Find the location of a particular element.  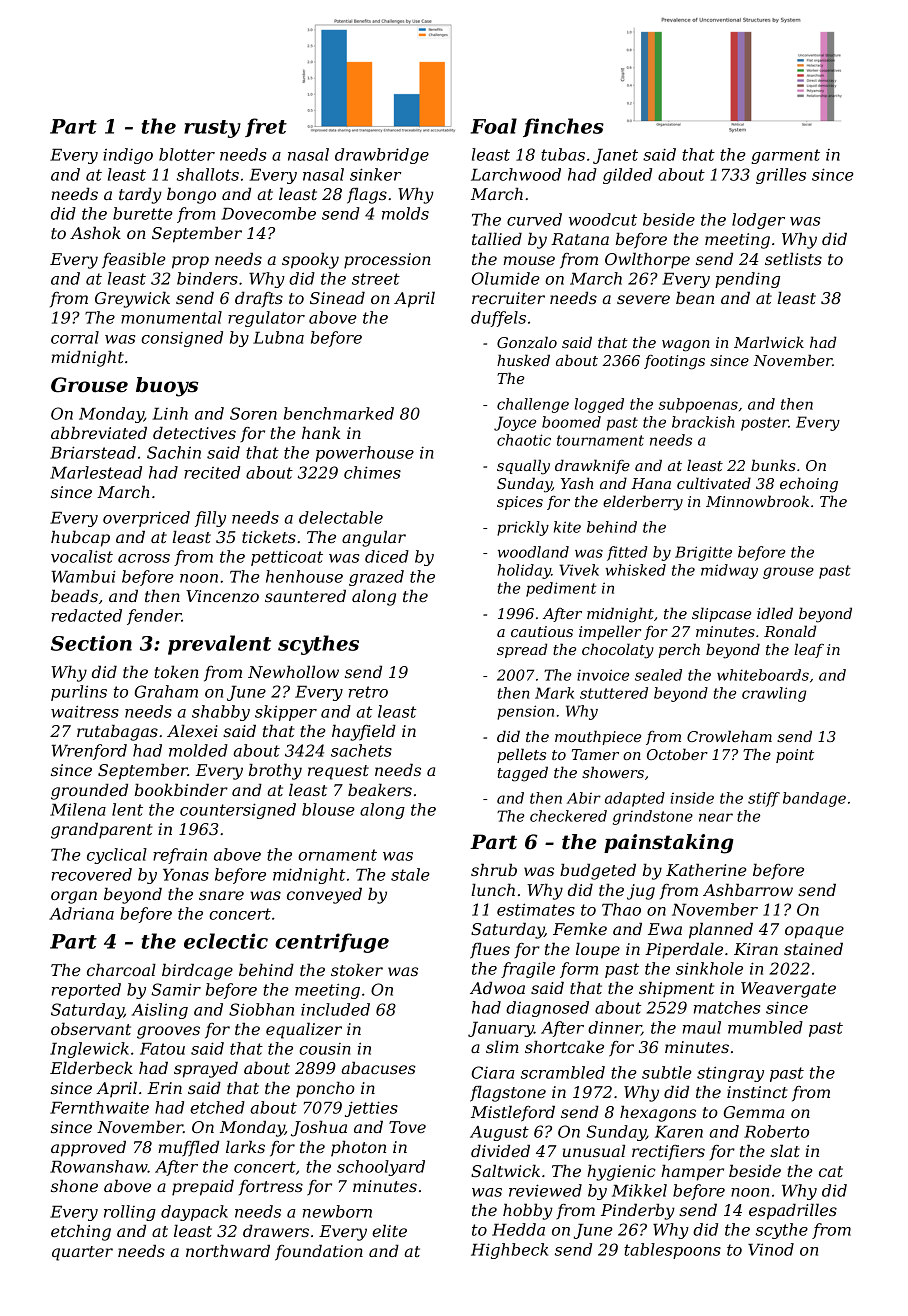

idled is located at coordinates (775, 613).
